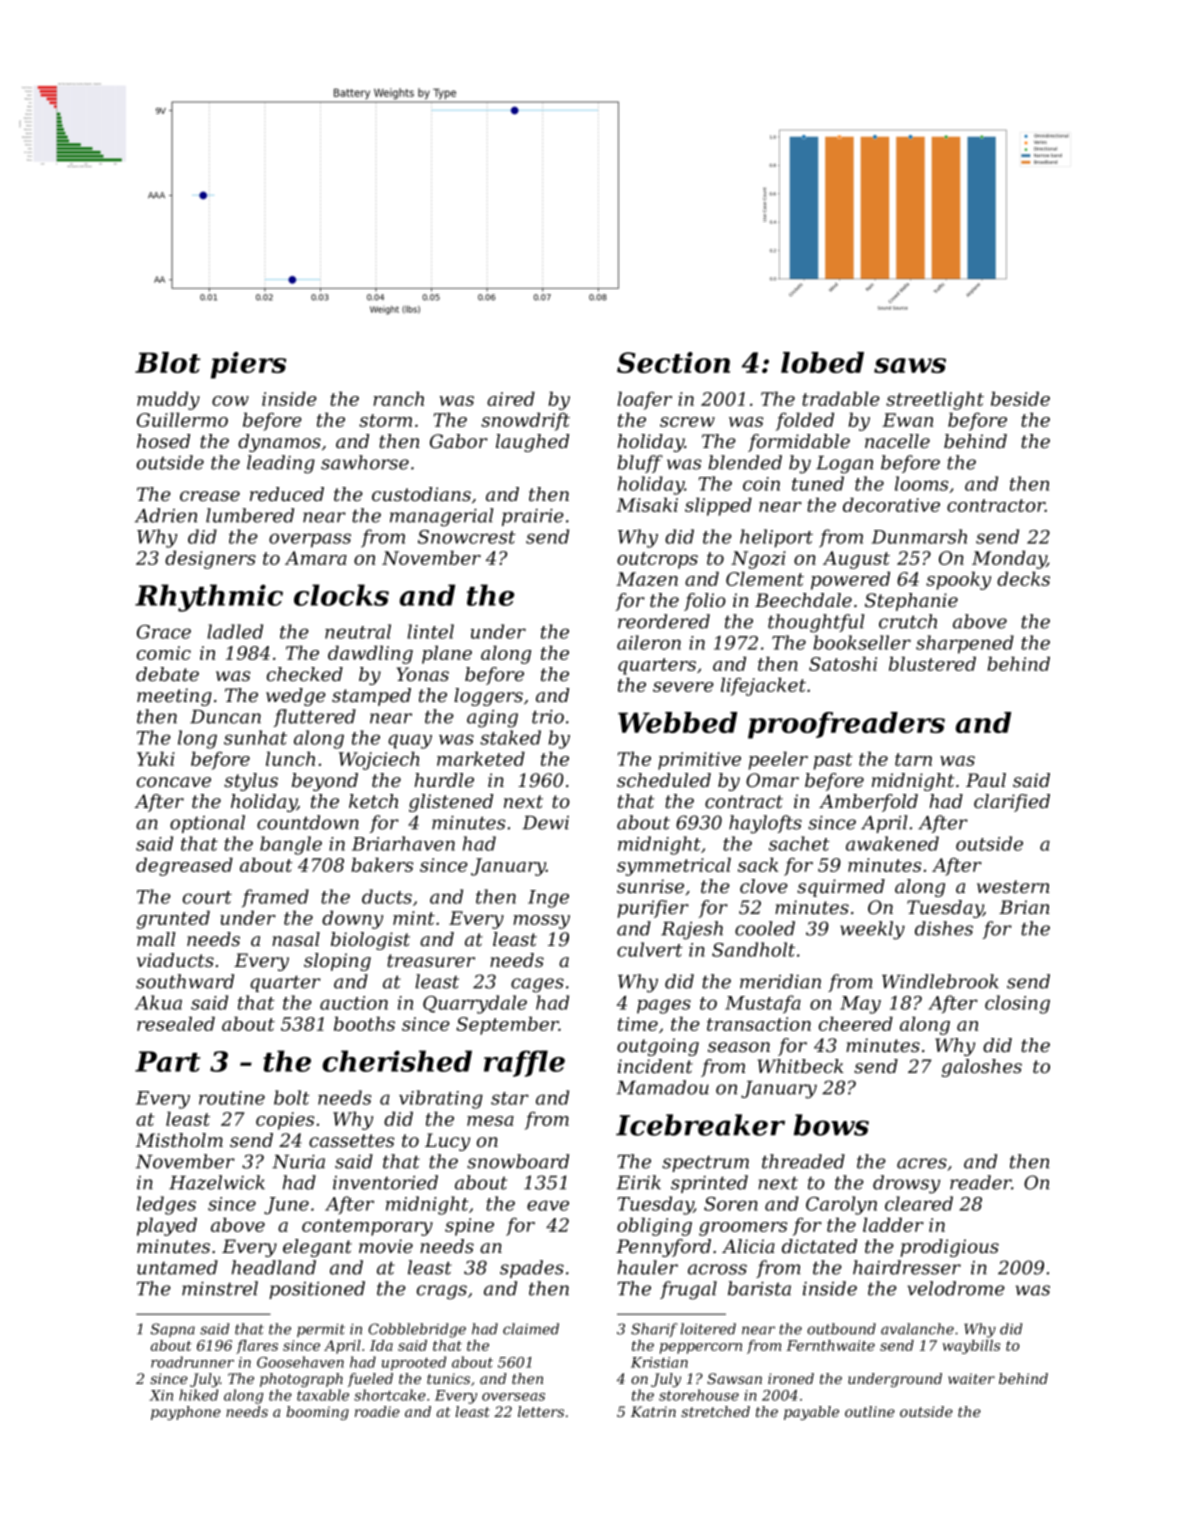 The height and width of the page is (1537, 1187). What do you see at coordinates (163, 441) in the page?
I see `hosed` at bounding box center [163, 441].
